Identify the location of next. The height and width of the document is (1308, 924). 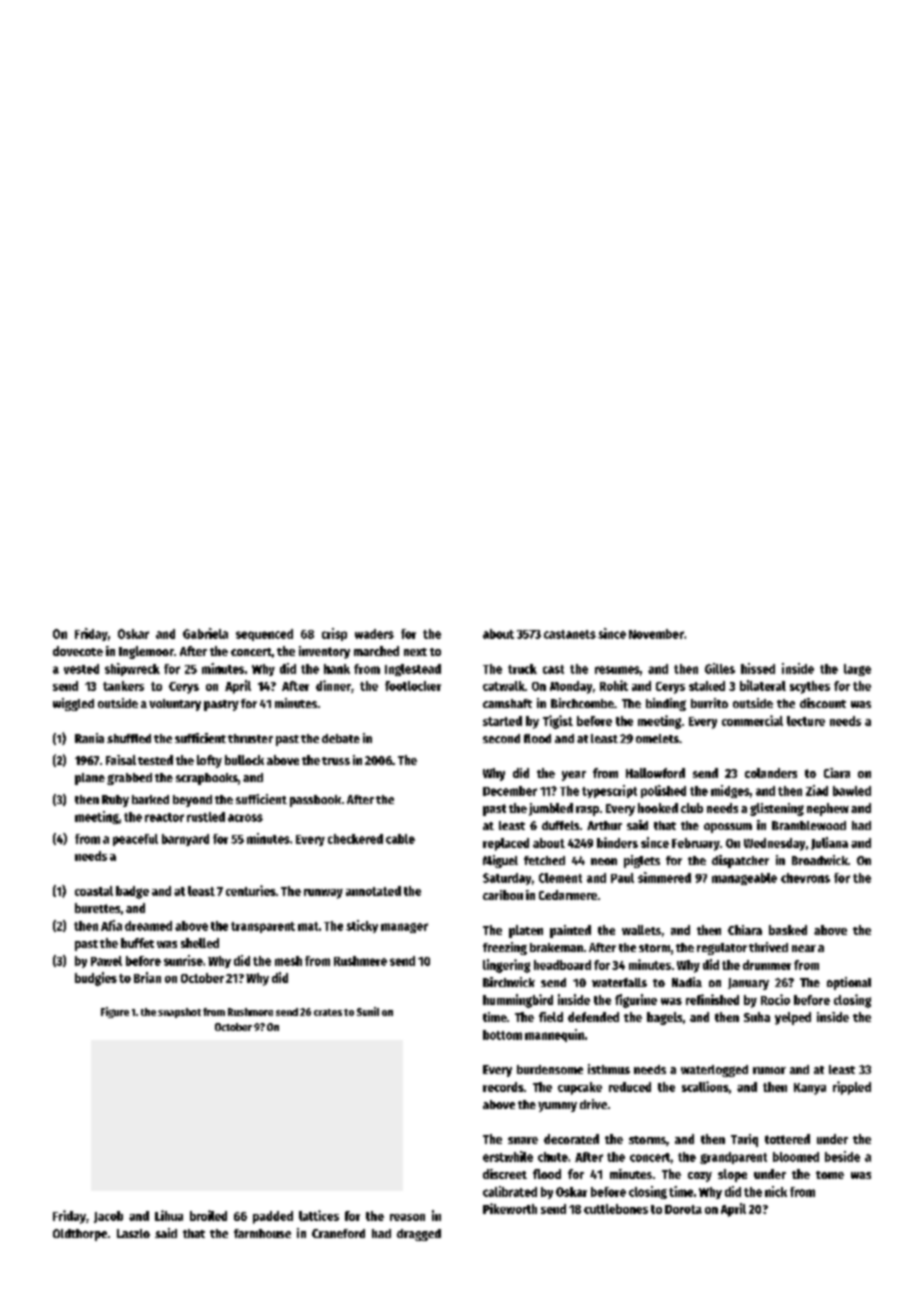
(415, 652).
